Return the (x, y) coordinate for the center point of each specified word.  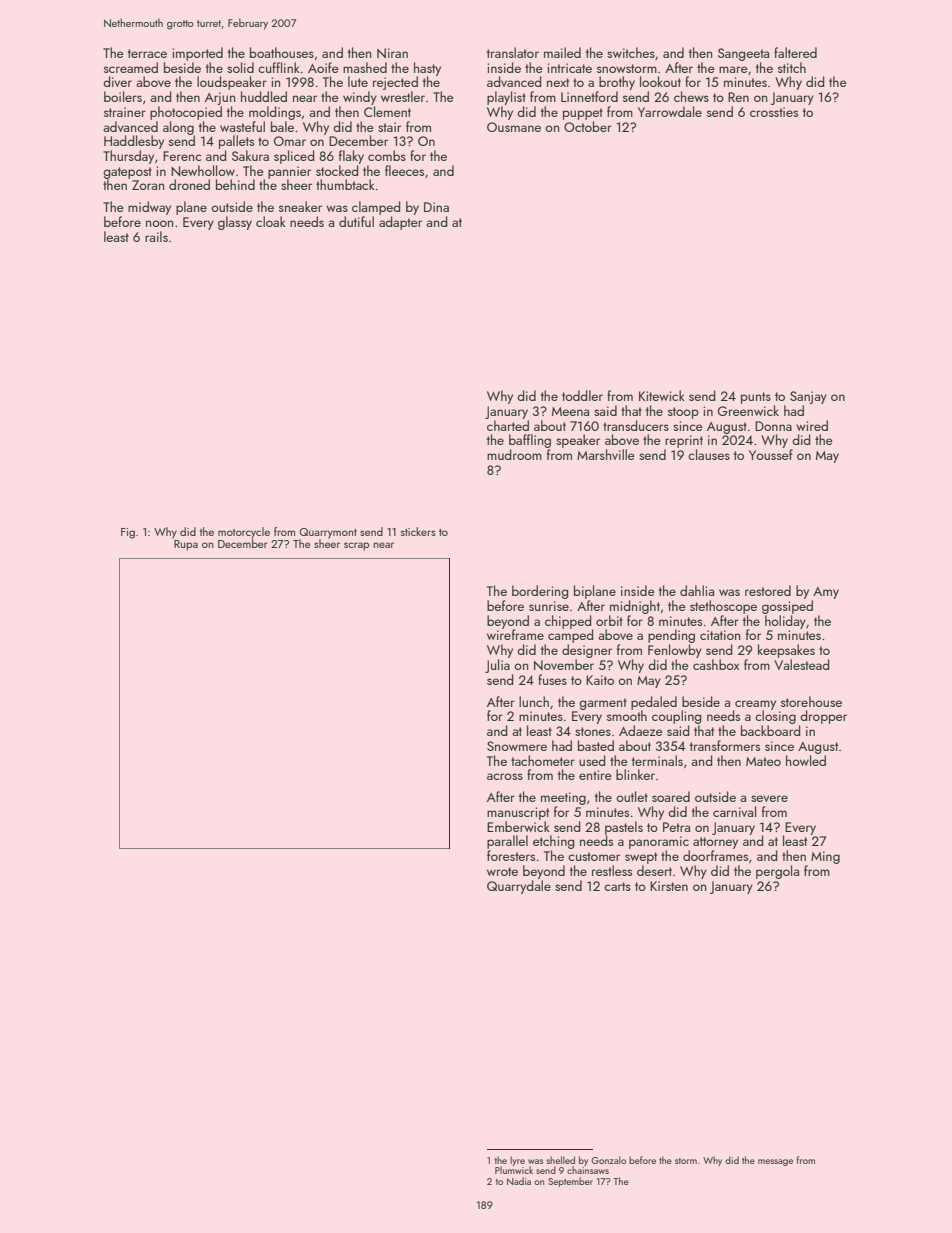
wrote (502, 871)
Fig (128, 533)
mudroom (514, 454)
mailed (562, 52)
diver (117, 81)
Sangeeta (743, 54)
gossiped (787, 607)
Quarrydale (519, 887)
